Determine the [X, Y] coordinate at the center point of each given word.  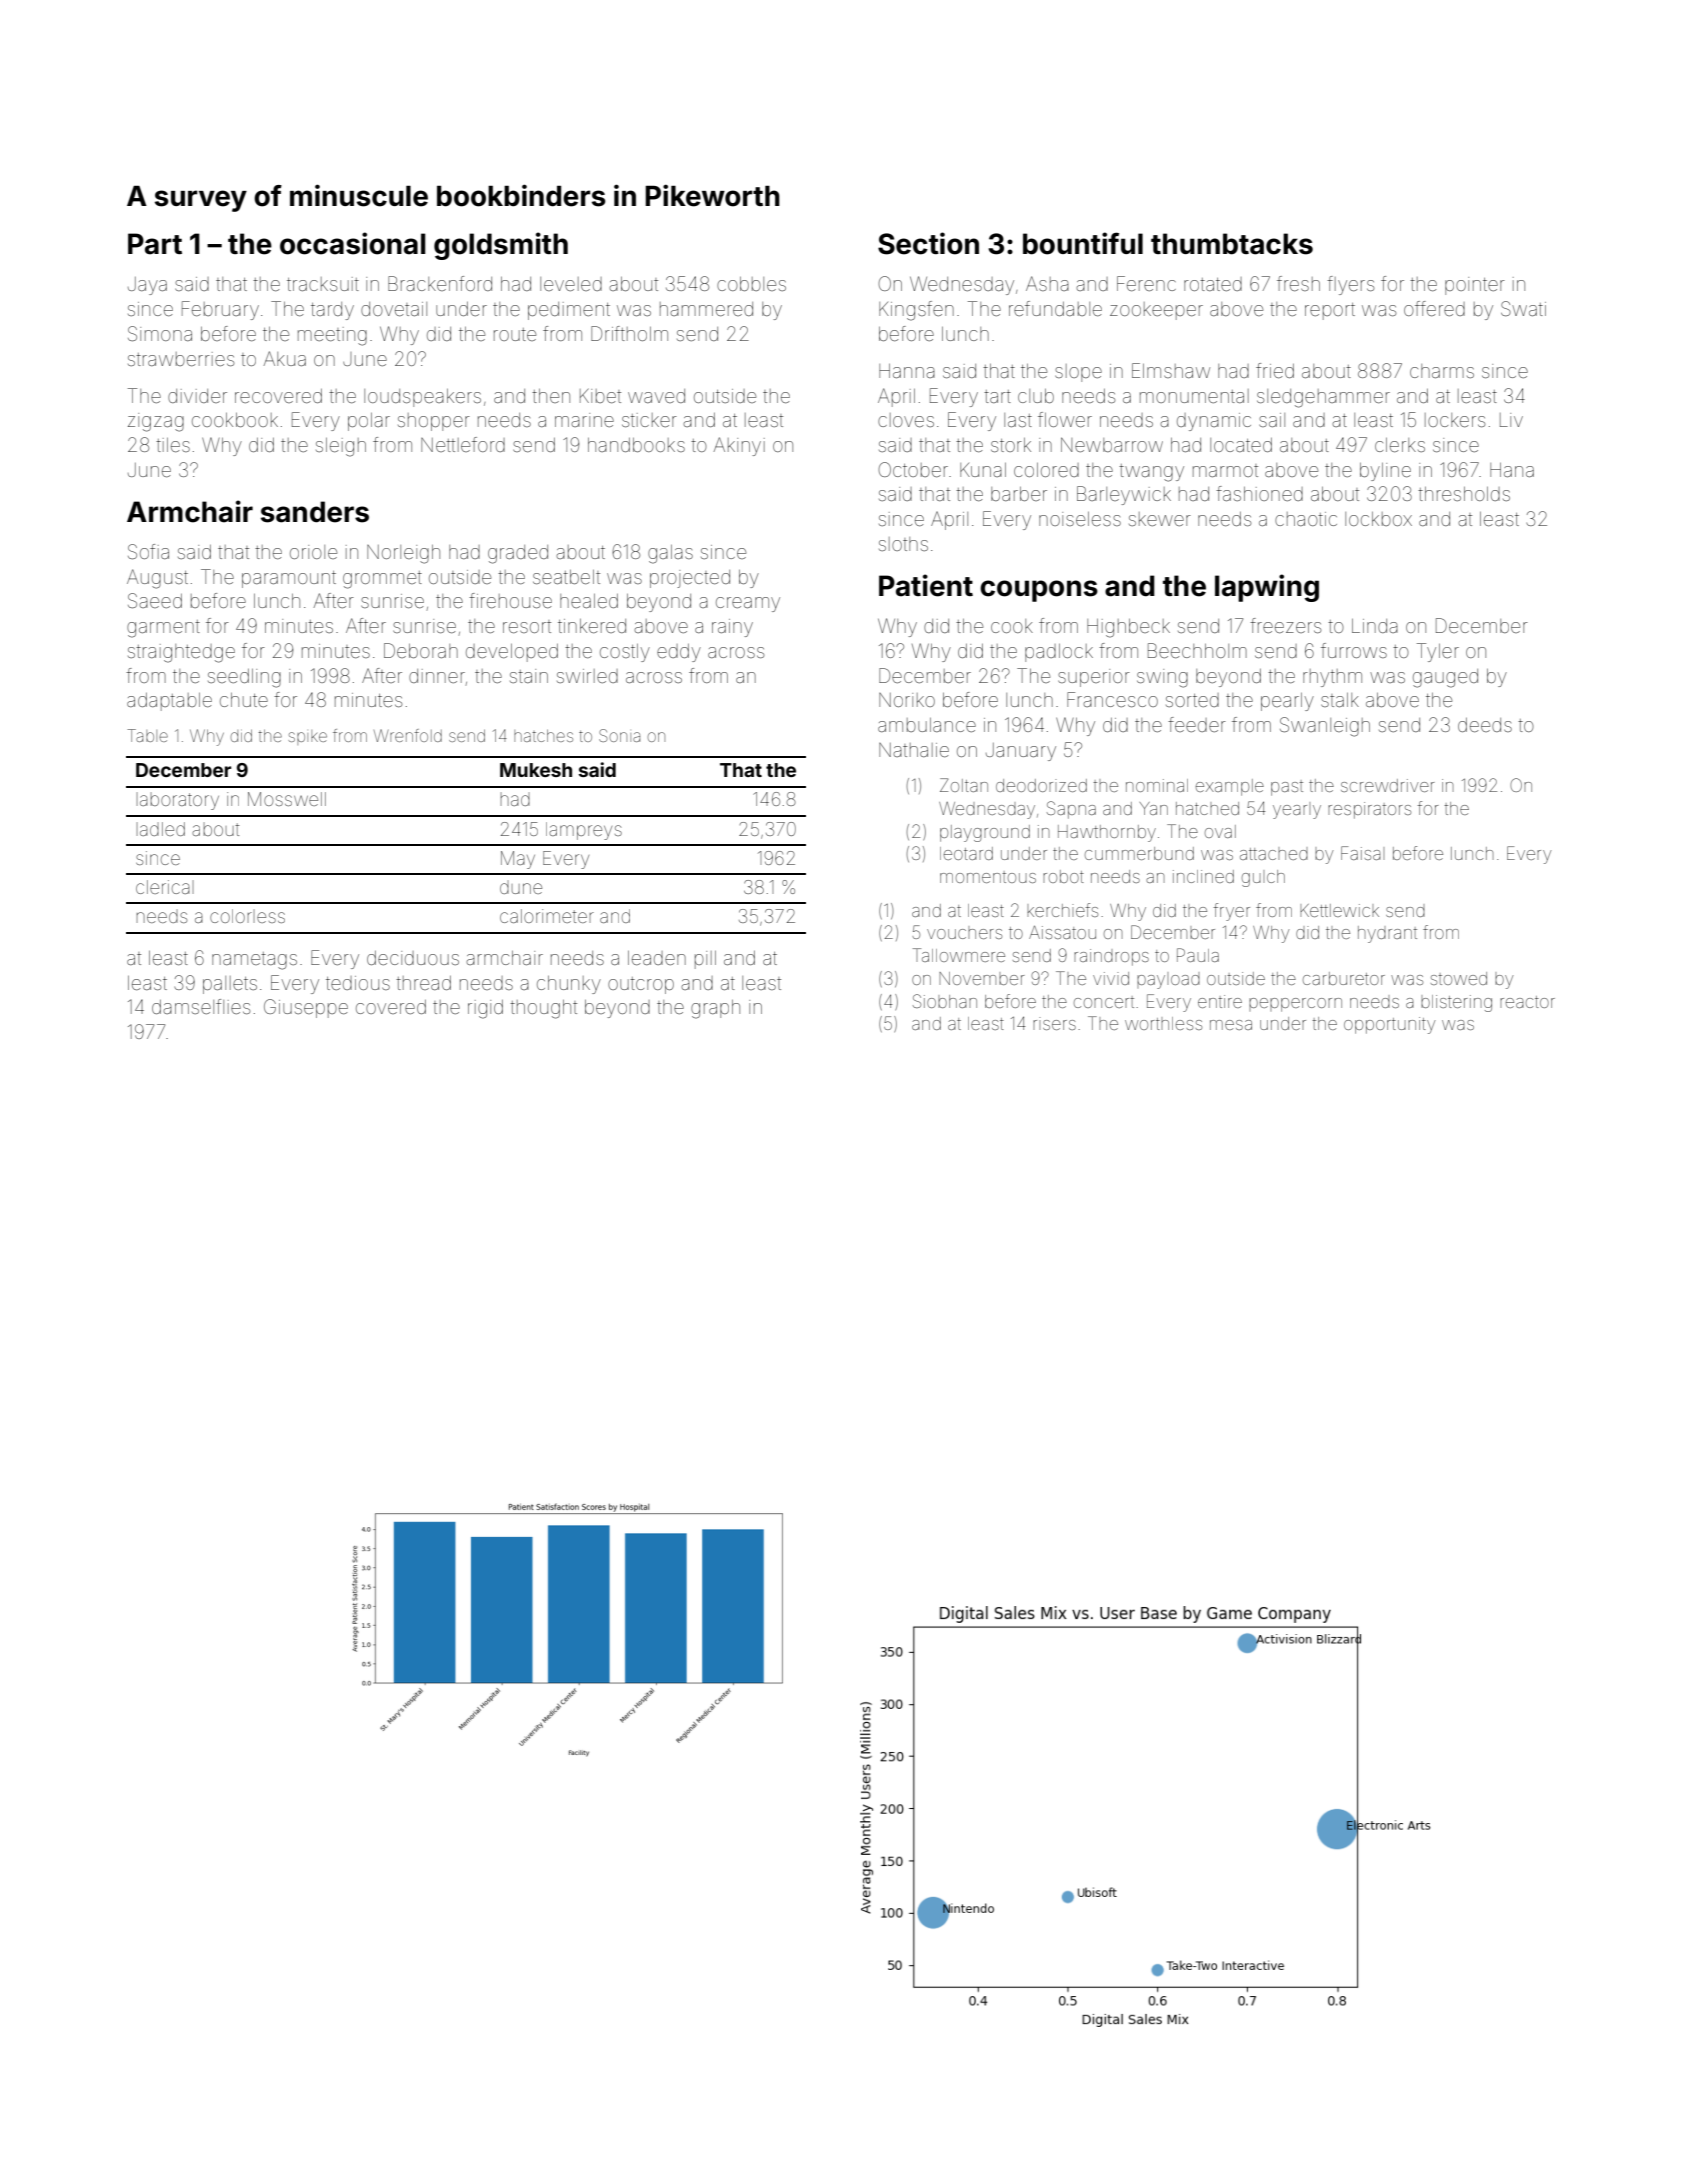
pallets [230, 985]
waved [656, 396]
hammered [706, 309]
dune [521, 887]
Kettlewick [1339, 910]
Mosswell [287, 799]
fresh [1298, 283]
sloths [903, 544]
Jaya [147, 286]
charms [1442, 371]
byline [1385, 472]
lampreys [584, 831]
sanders [315, 512]
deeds [1485, 725]
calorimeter [547, 916]
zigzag [156, 422]
